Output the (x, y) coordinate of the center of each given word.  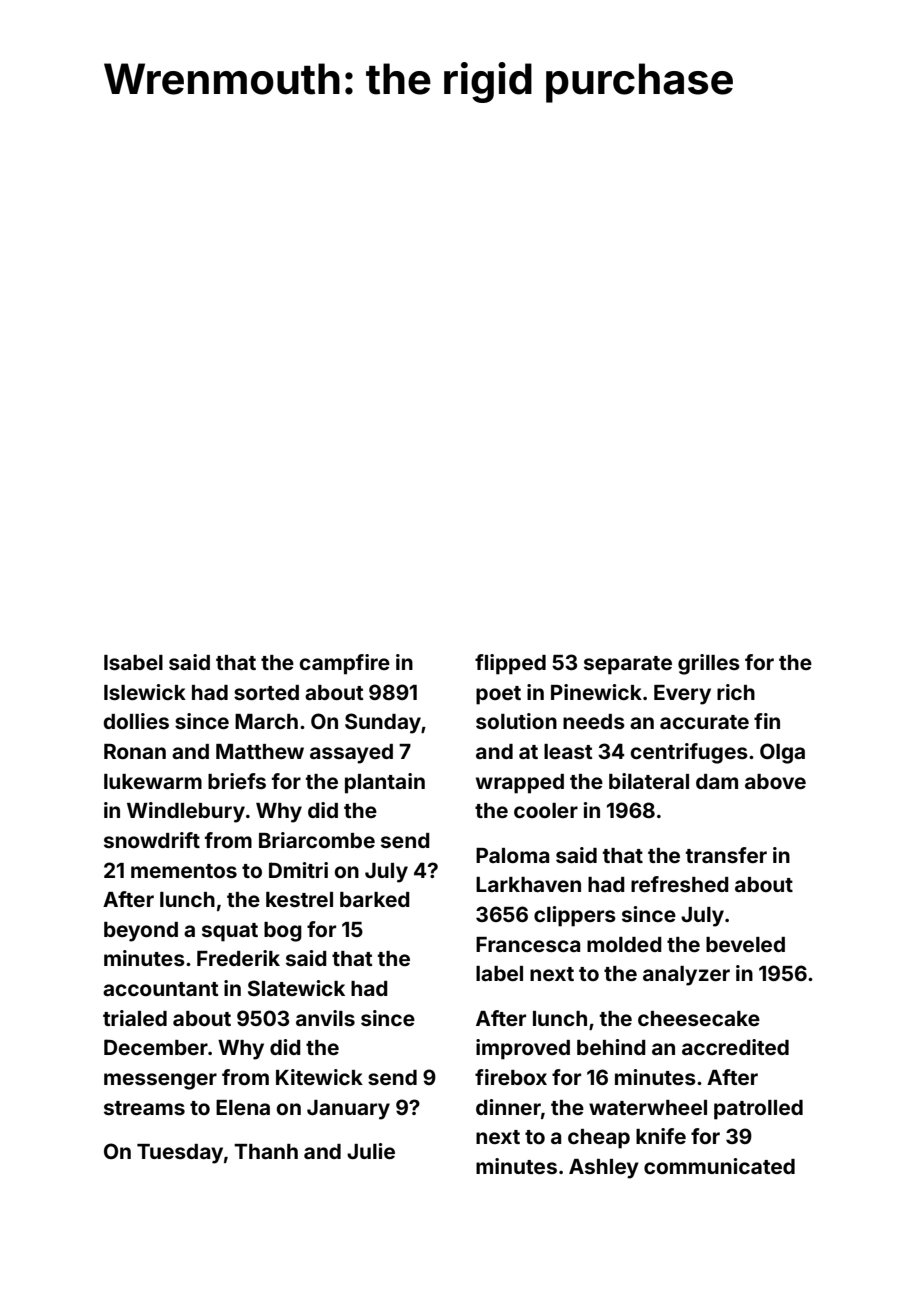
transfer (726, 855)
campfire (344, 664)
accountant (161, 989)
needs (594, 721)
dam (717, 781)
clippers (575, 916)
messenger (160, 1081)
